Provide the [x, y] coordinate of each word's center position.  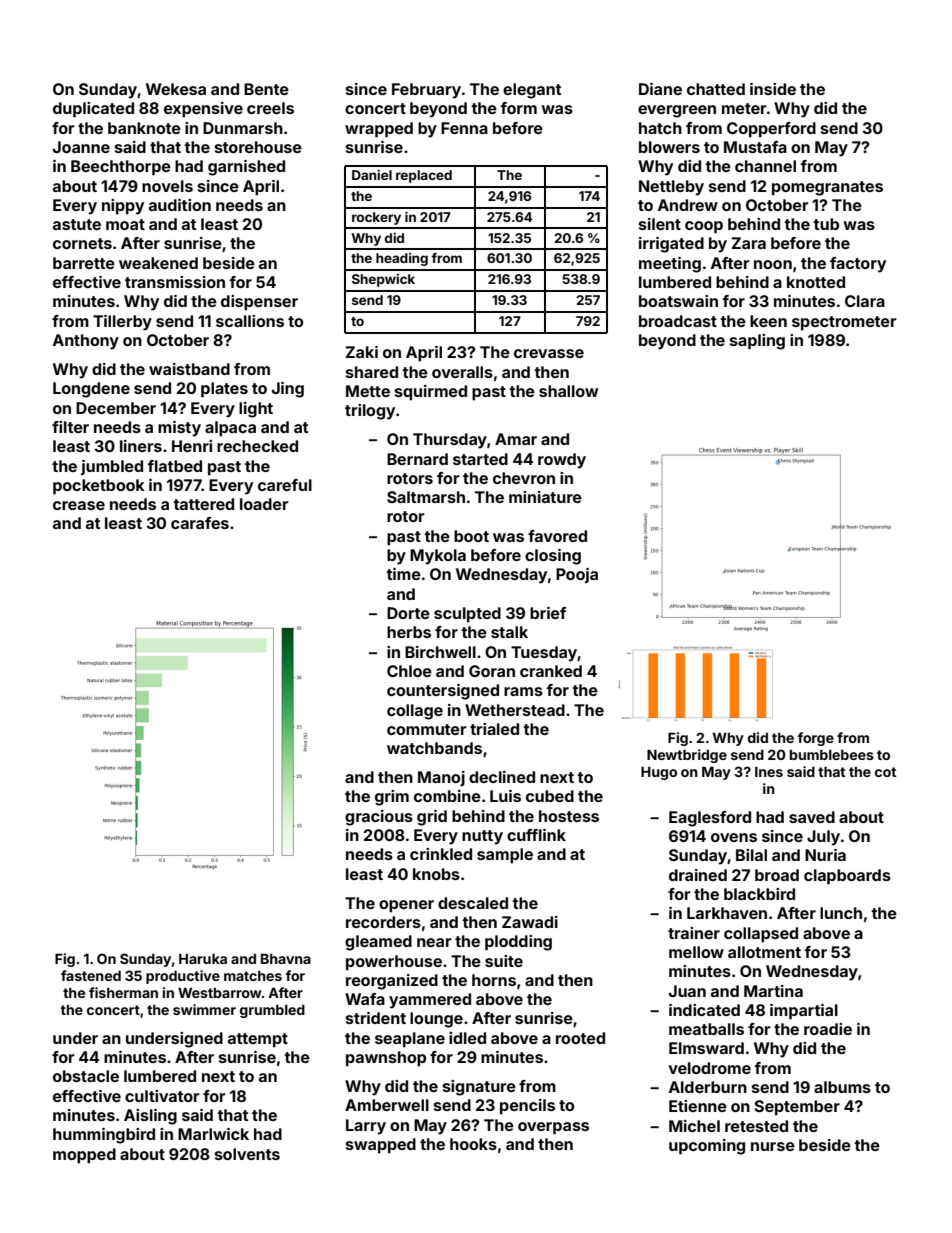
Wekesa [176, 89]
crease [79, 505]
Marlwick [213, 1134]
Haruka [203, 959]
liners [141, 446]
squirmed [431, 393]
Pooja [577, 575]
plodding [518, 943]
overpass [553, 1128]
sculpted [467, 615]
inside [773, 89]
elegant [532, 91]
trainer [694, 933]
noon [773, 264]
